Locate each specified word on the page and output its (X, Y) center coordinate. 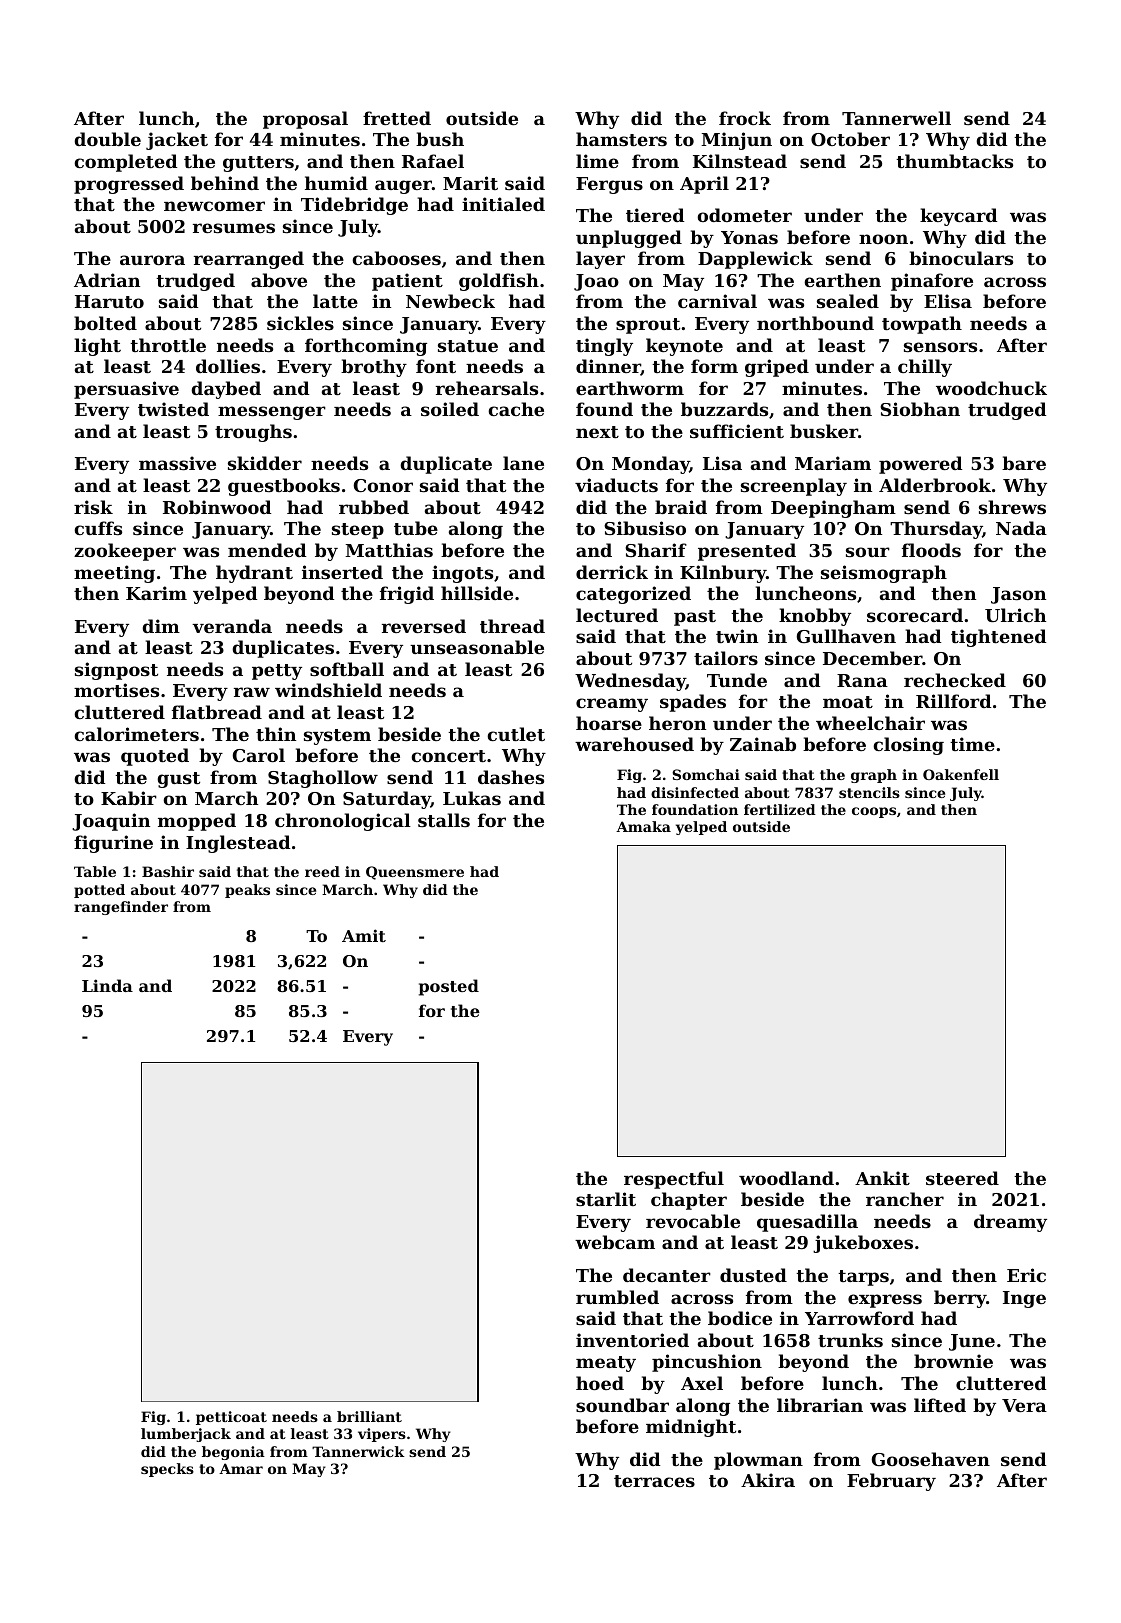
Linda (107, 985)
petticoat (231, 1418)
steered (962, 1178)
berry (960, 1299)
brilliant (369, 1416)
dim (161, 626)
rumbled (617, 1297)
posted (449, 987)
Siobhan (920, 409)
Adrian (107, 280)
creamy (612, 705)
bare (1024, 463)
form (714, 366)
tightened (998, 638)
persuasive (126, 390)
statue (468, 346)
